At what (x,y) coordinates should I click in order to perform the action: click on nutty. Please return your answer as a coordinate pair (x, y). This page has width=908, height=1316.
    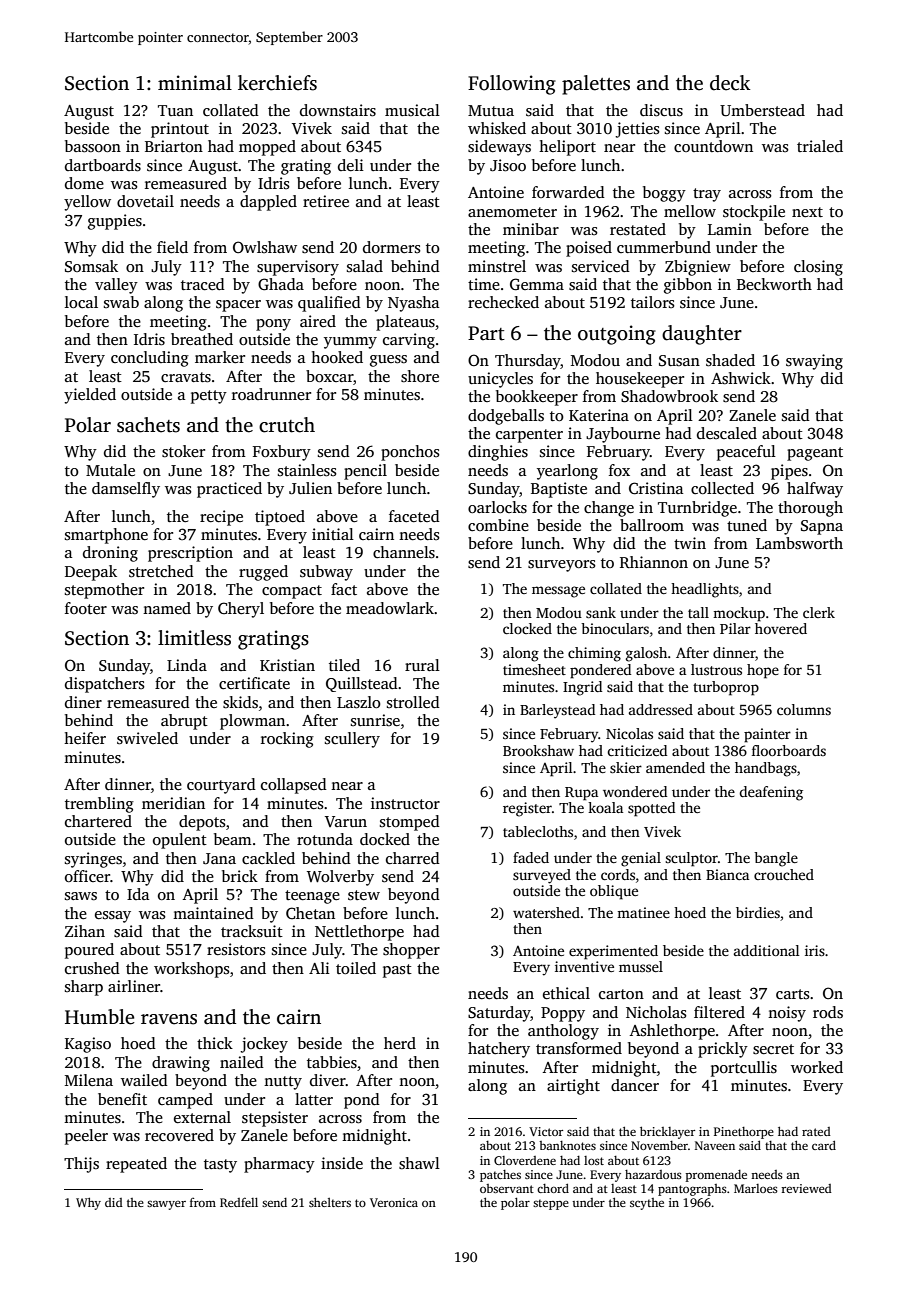
    Looking at the image, I should click on (283, 1083).
